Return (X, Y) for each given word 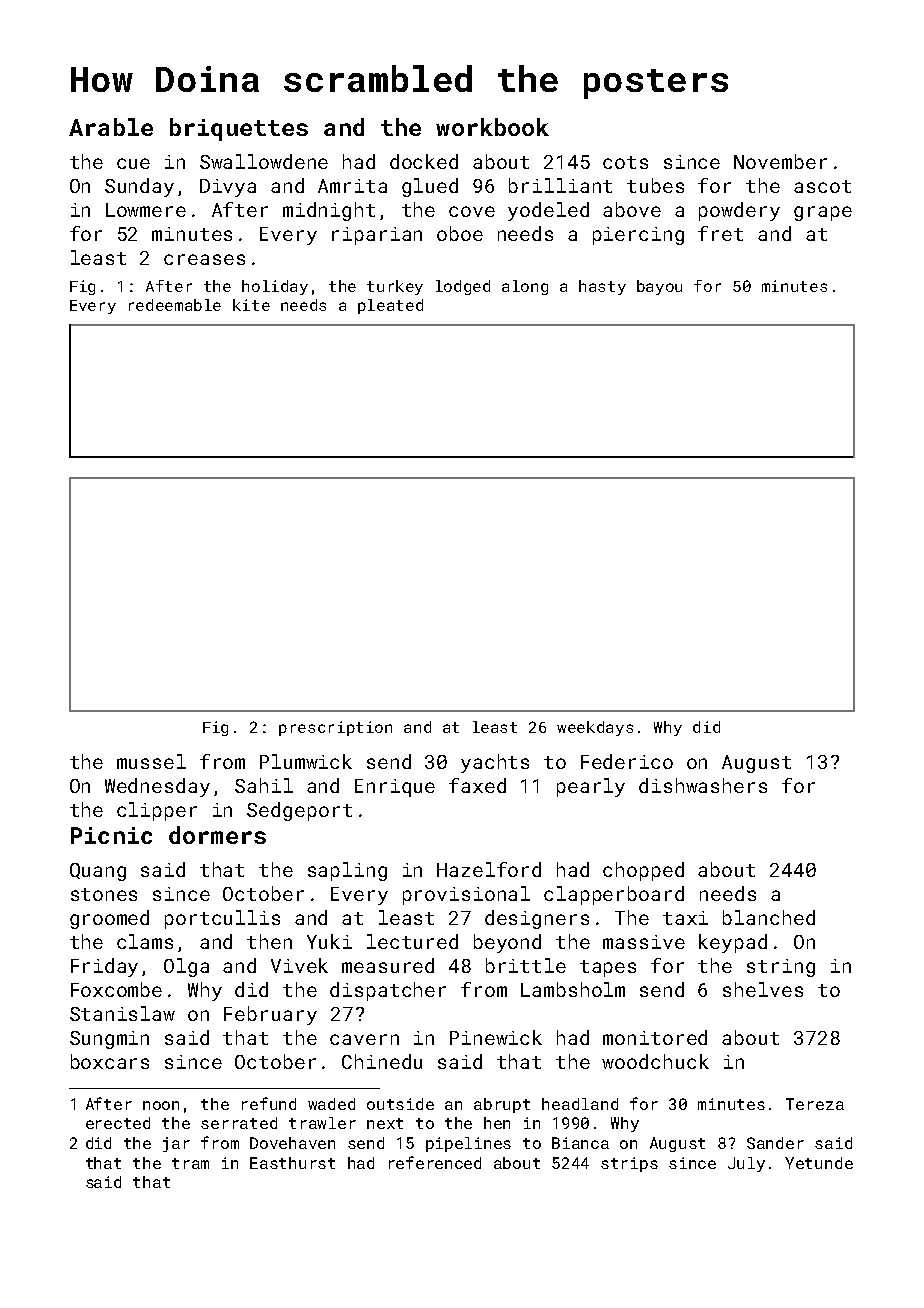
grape (823, 213)
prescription (335, 728)
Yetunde (819, 1163)
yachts (495, 763)
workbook (492, 127)
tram (190, 1163)
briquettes (239, 129)
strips (629, 1164)
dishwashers (703, 785)
